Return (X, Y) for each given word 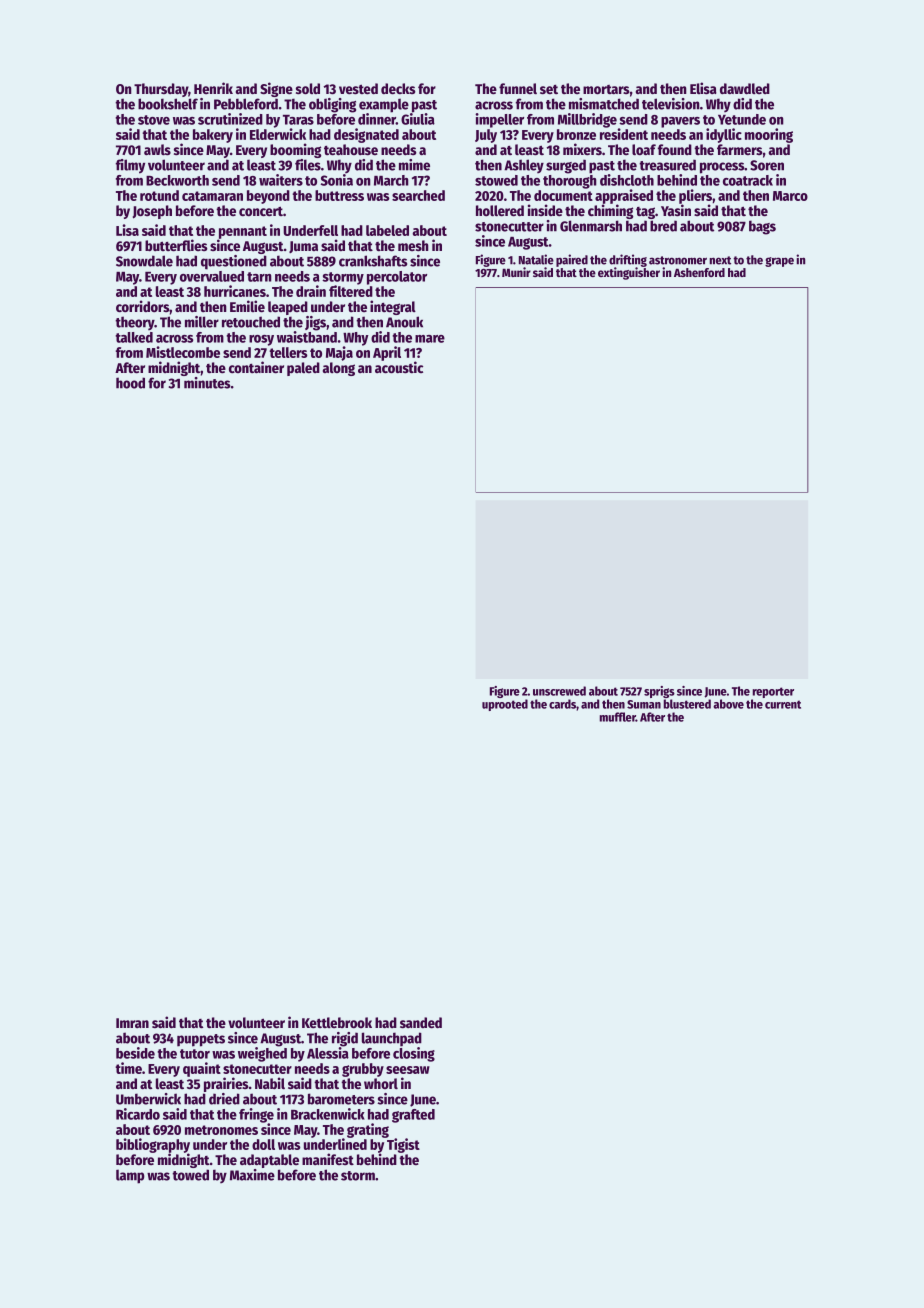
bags (762, 227)
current (783, 704)
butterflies (176, 245)
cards (562, 704)
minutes (207, 383)
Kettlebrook (337, 1022)
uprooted (505, 705)
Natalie (536, 259)
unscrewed (559, 691)
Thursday (161, 90)
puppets (201, 1040)
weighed (262, 1054)
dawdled (745, 88)
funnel (518, 88)
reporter (773, 692)
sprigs (659, 692)
